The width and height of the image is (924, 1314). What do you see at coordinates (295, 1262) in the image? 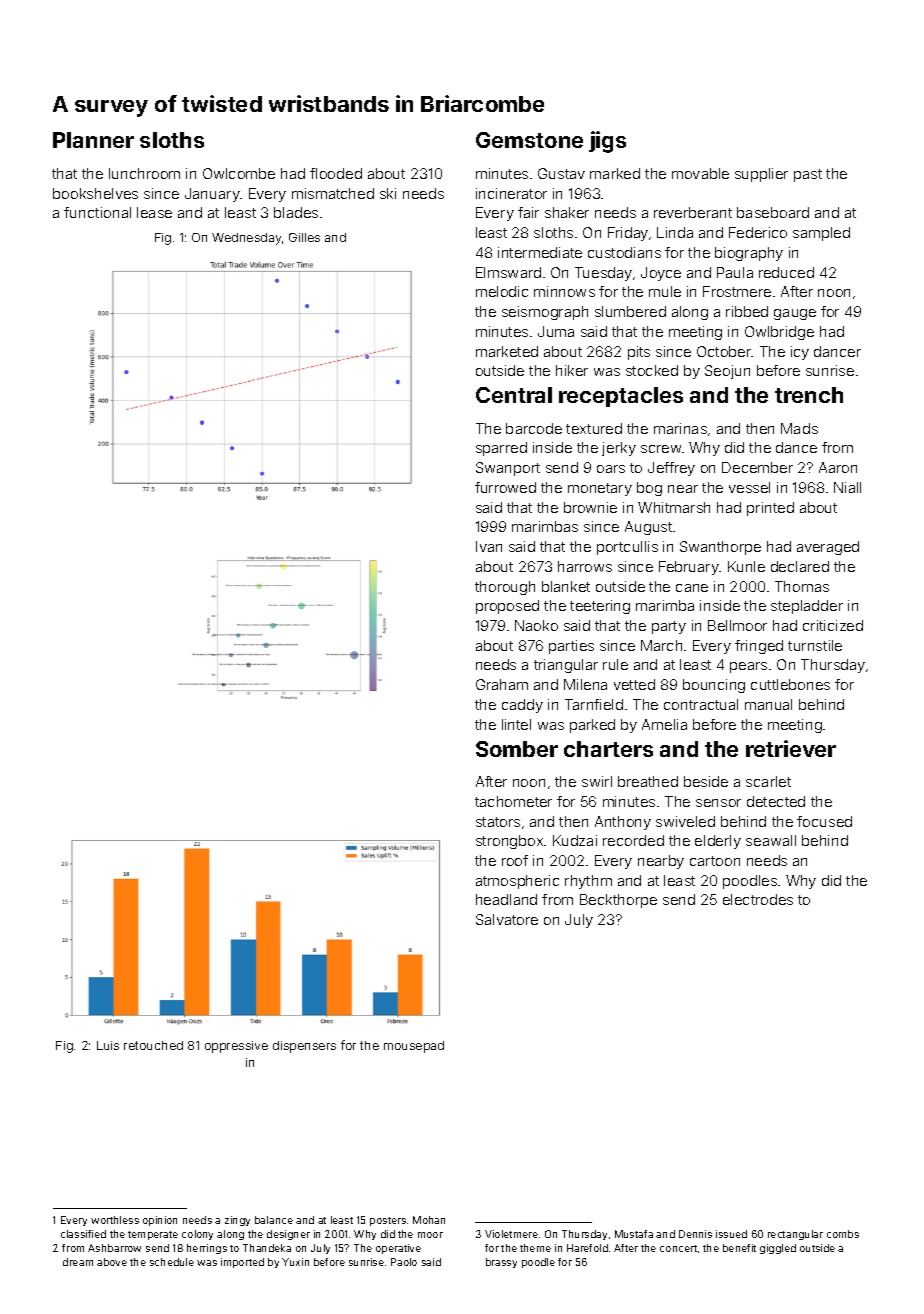
I see `Yuxin` at bounding box center [295, 1262].
